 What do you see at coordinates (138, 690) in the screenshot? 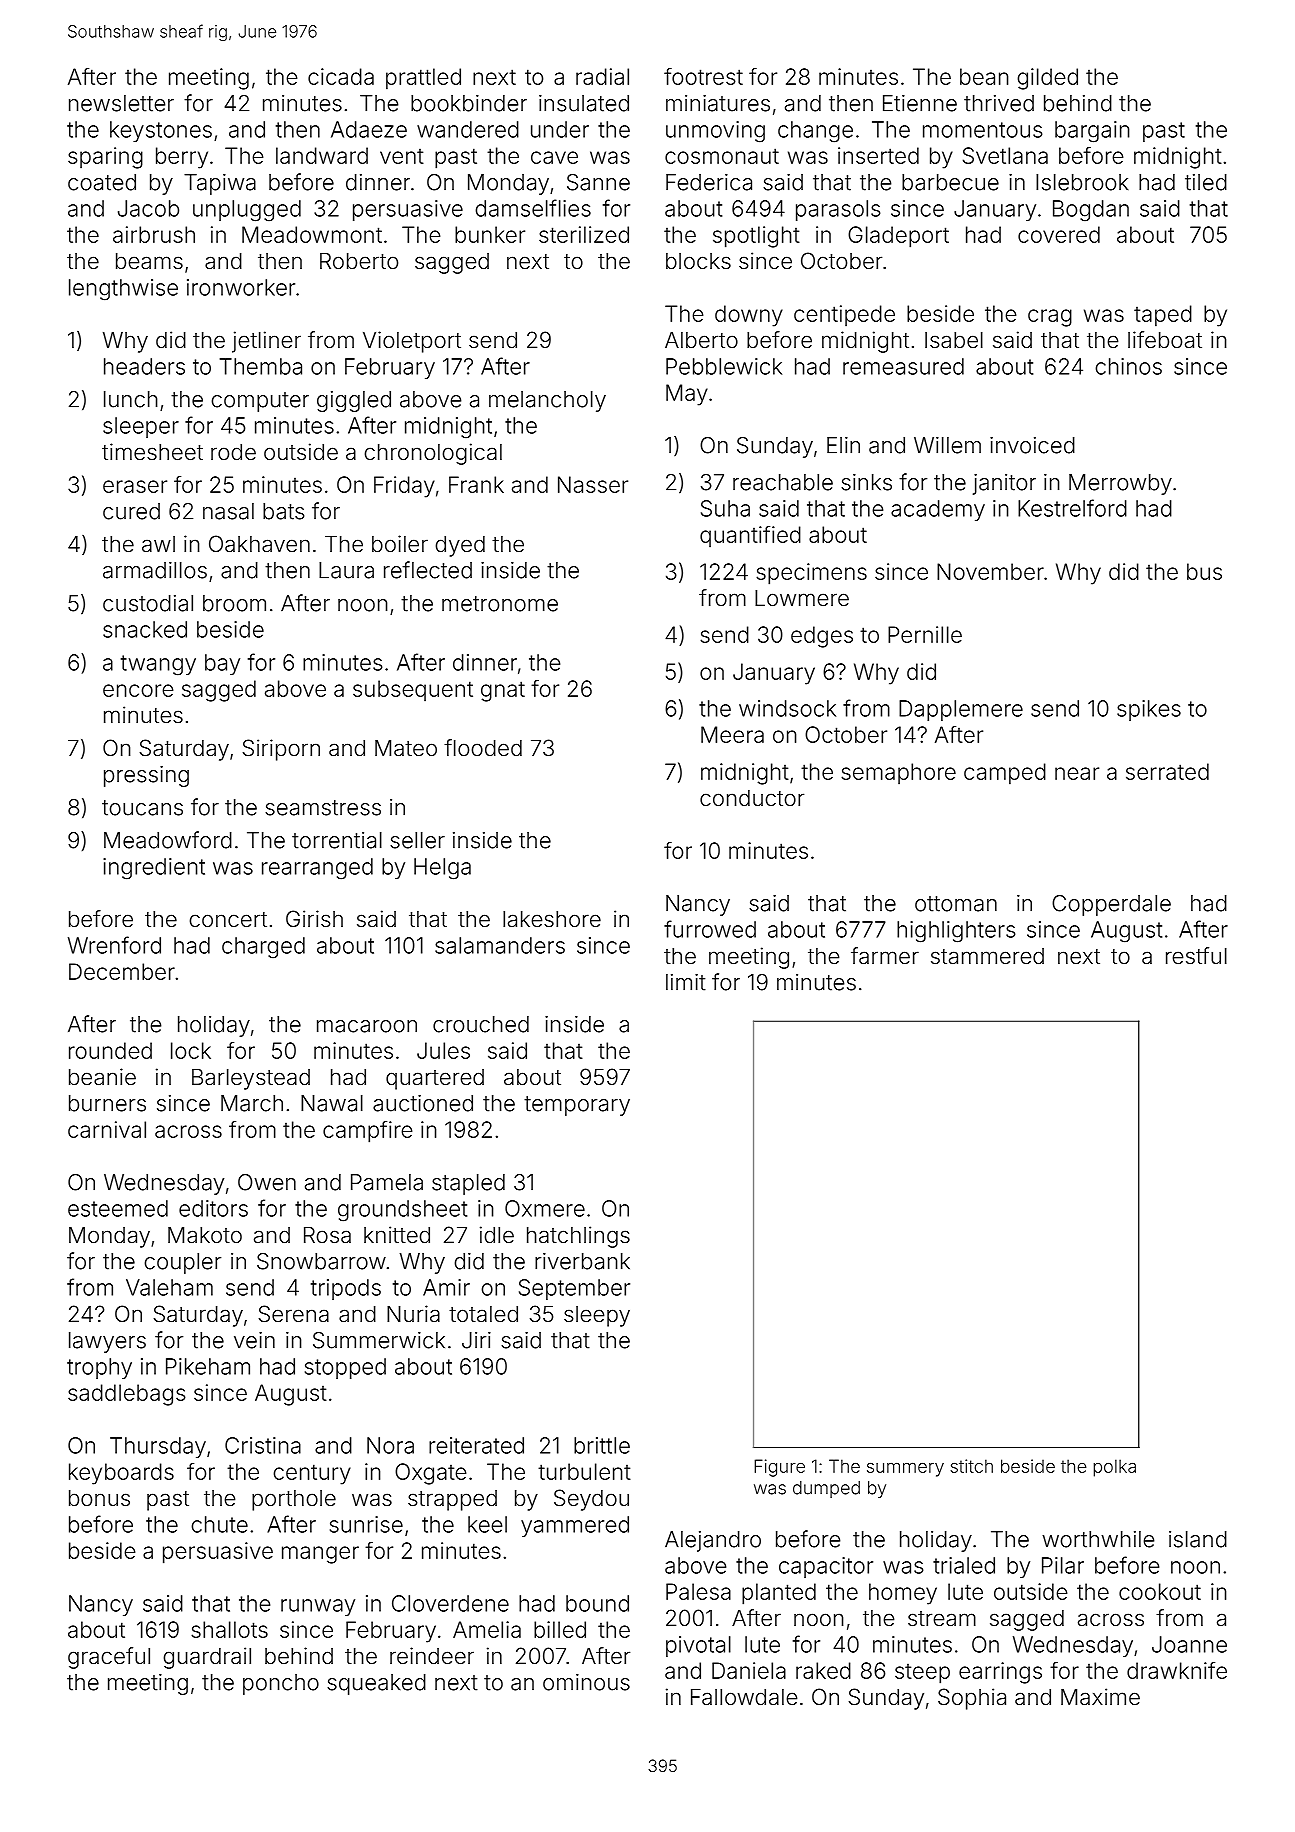
I see `encore` at bounding box center [138, 690].
